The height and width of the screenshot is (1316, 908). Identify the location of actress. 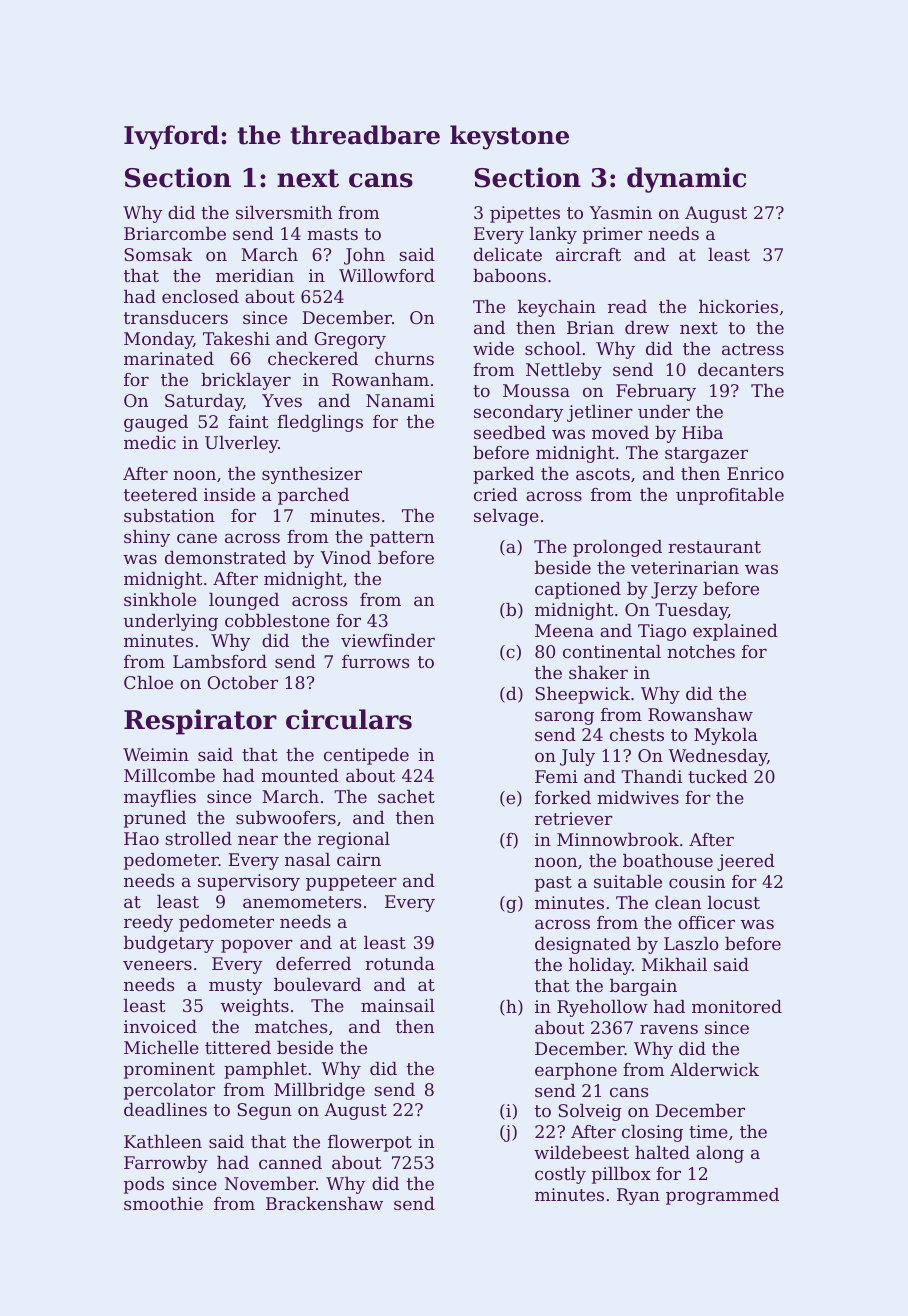
(753, 349).
